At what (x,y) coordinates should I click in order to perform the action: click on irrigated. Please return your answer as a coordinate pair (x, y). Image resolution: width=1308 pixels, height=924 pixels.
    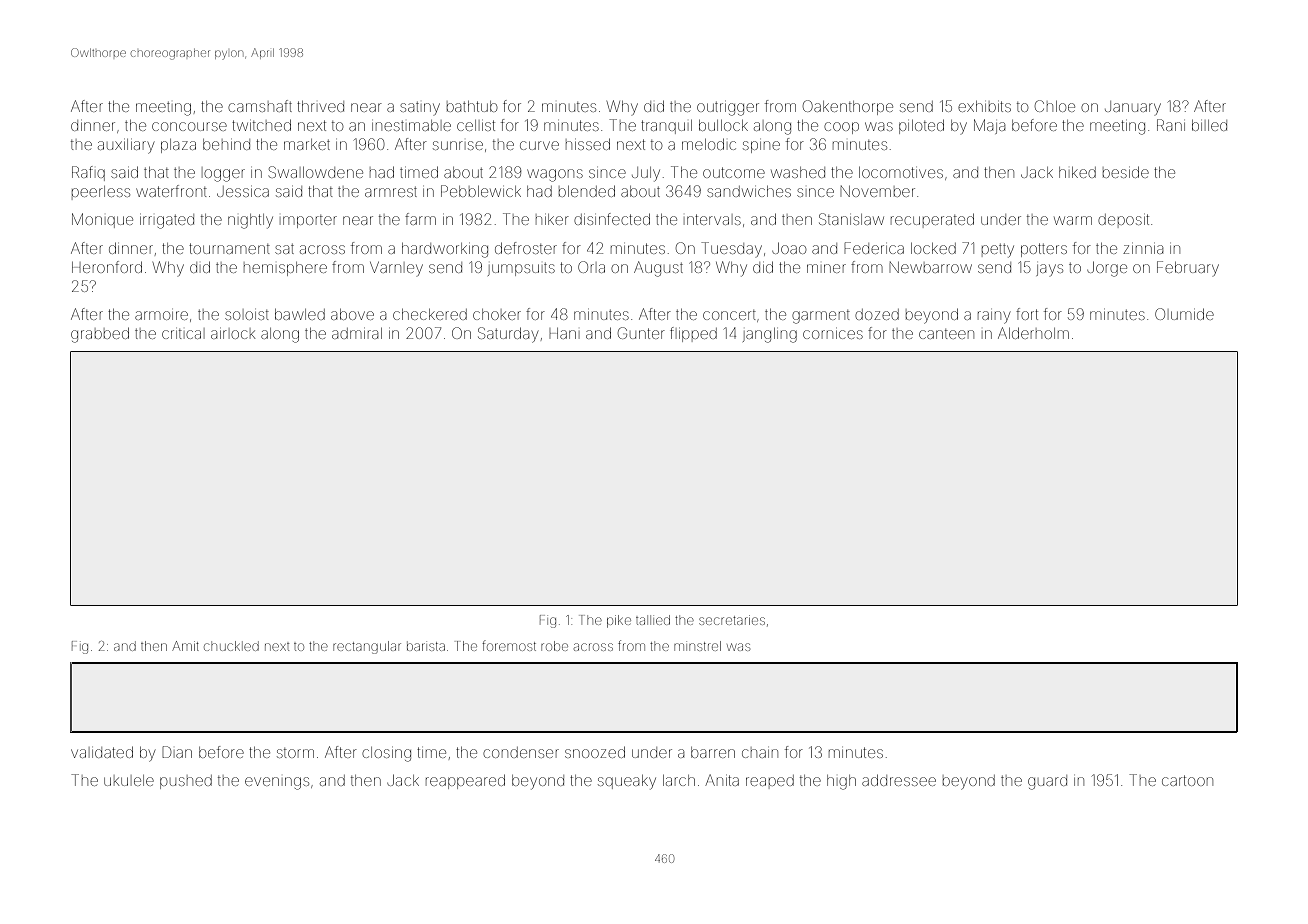
    Looking at the image, I should click on (167, 221).
